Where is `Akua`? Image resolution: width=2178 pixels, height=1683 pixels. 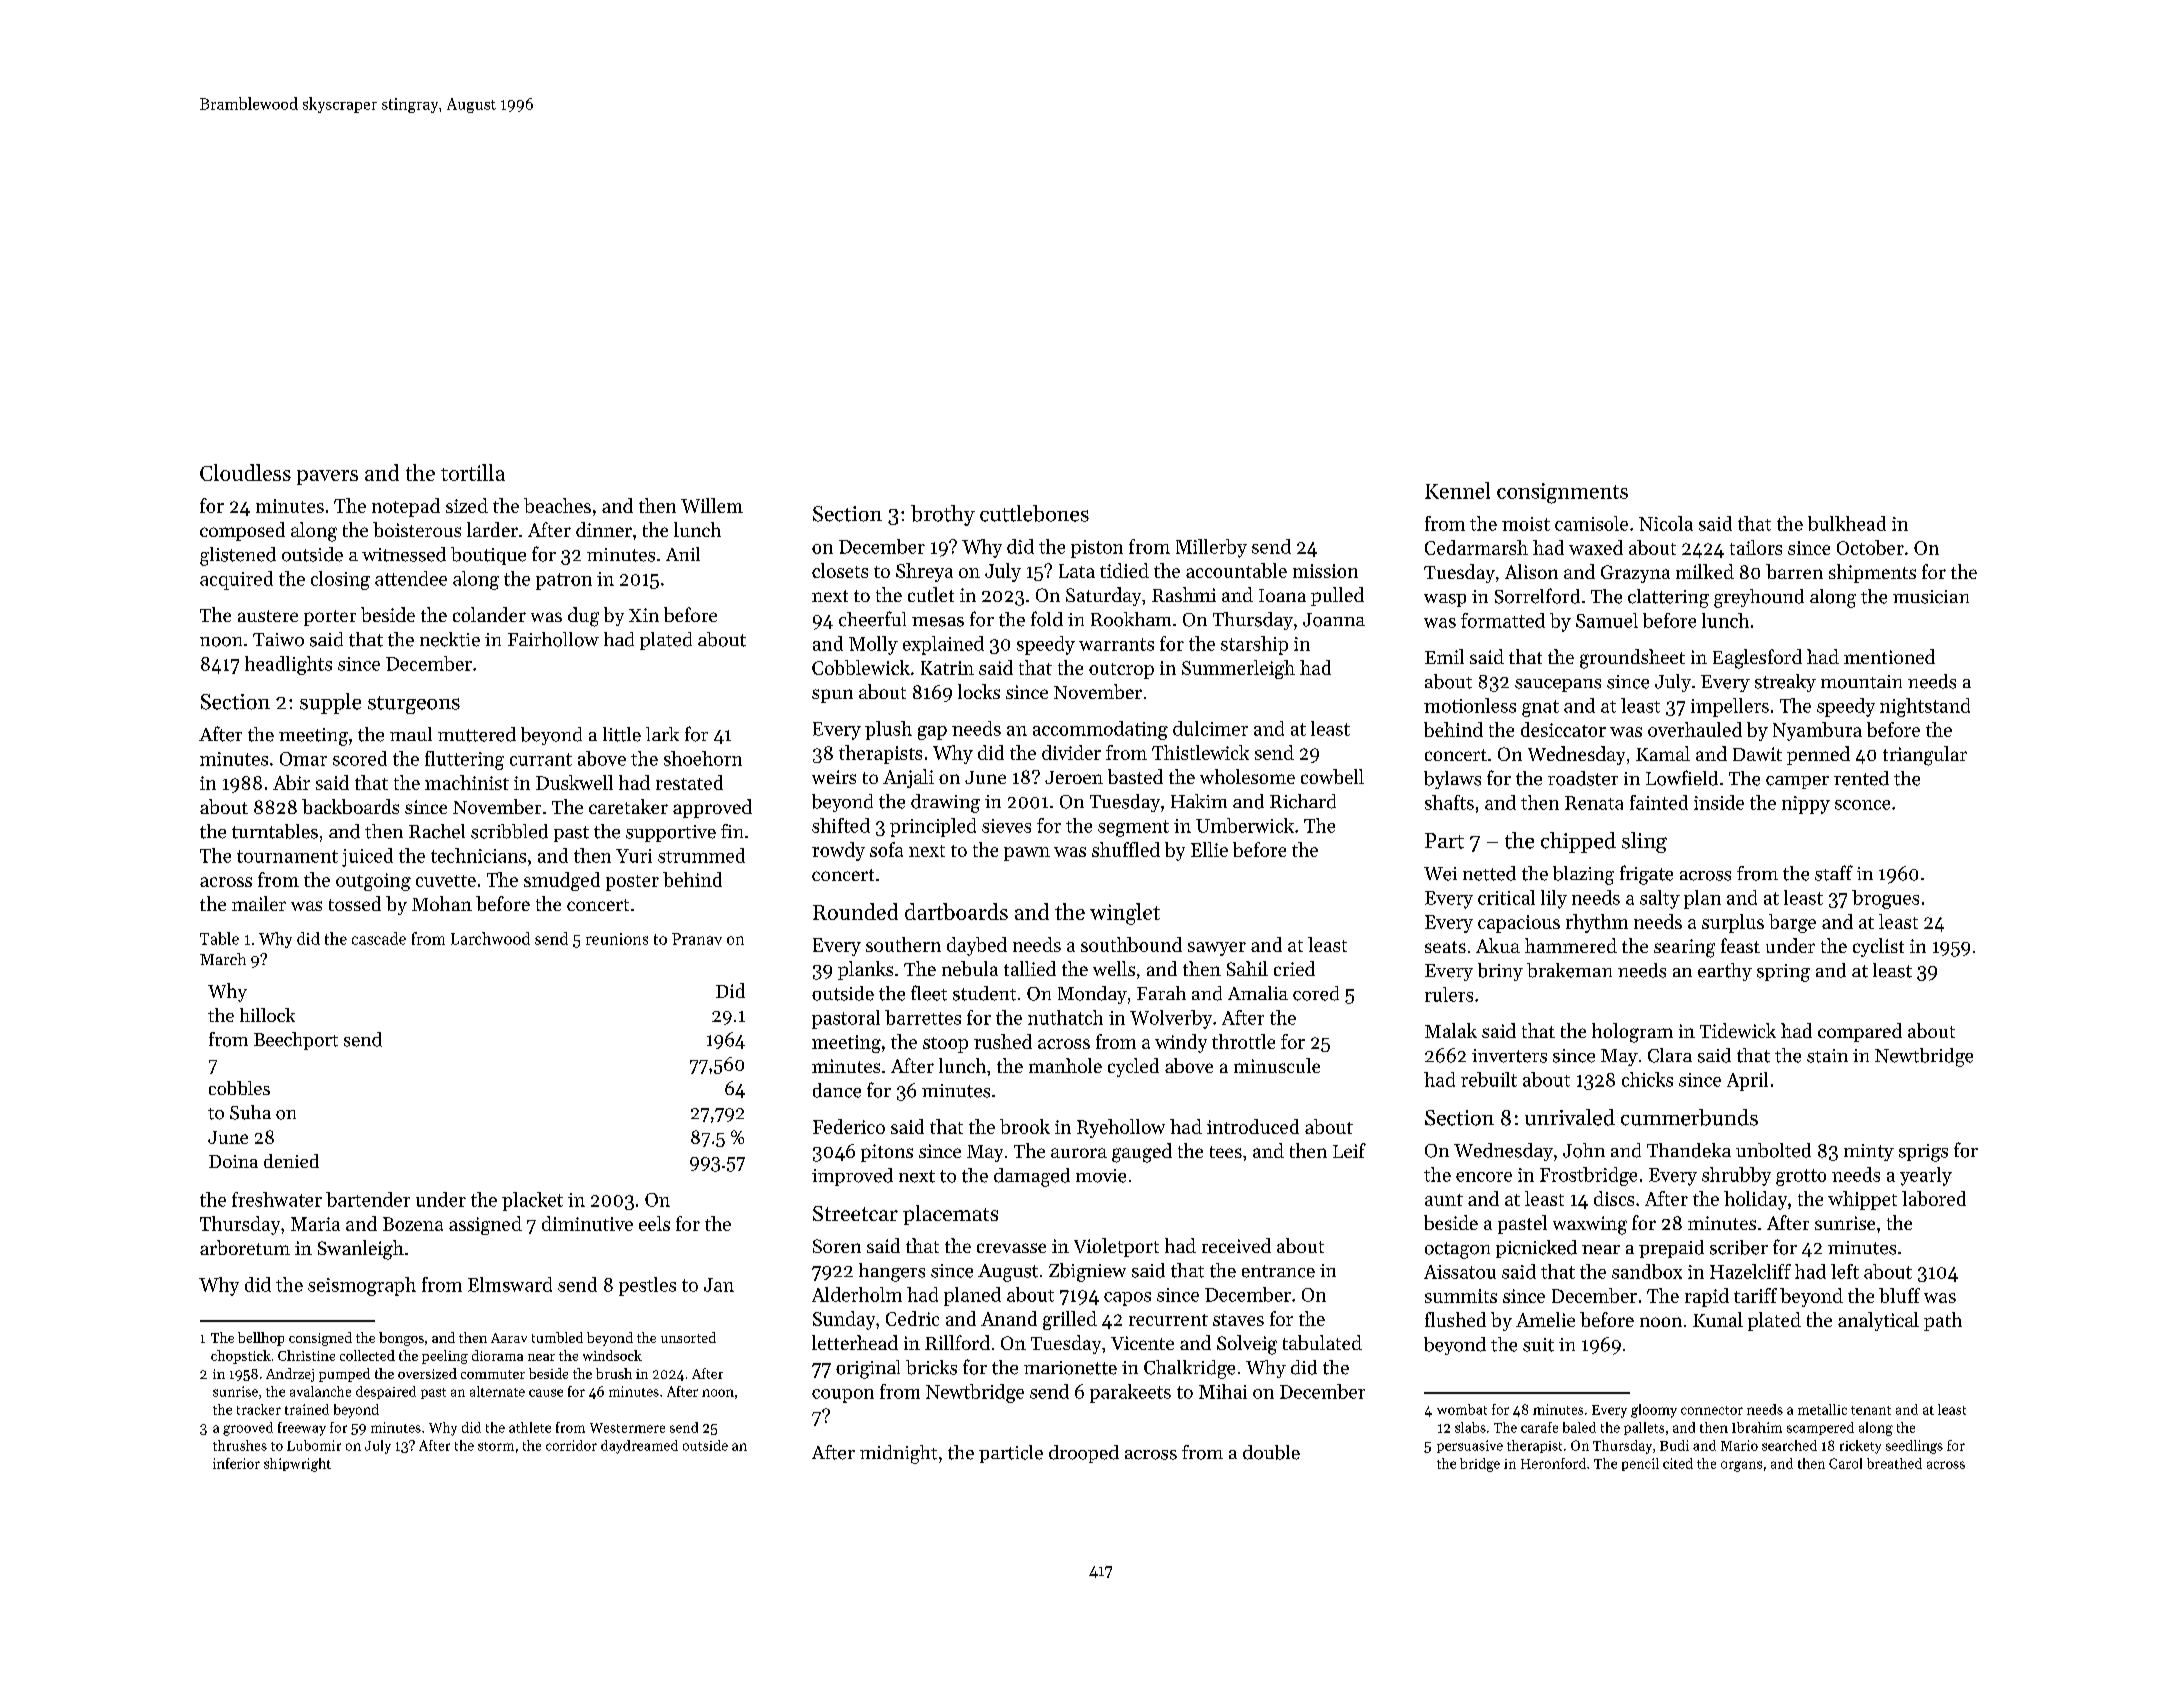 Akua is located at coordinates (1498, 945).
